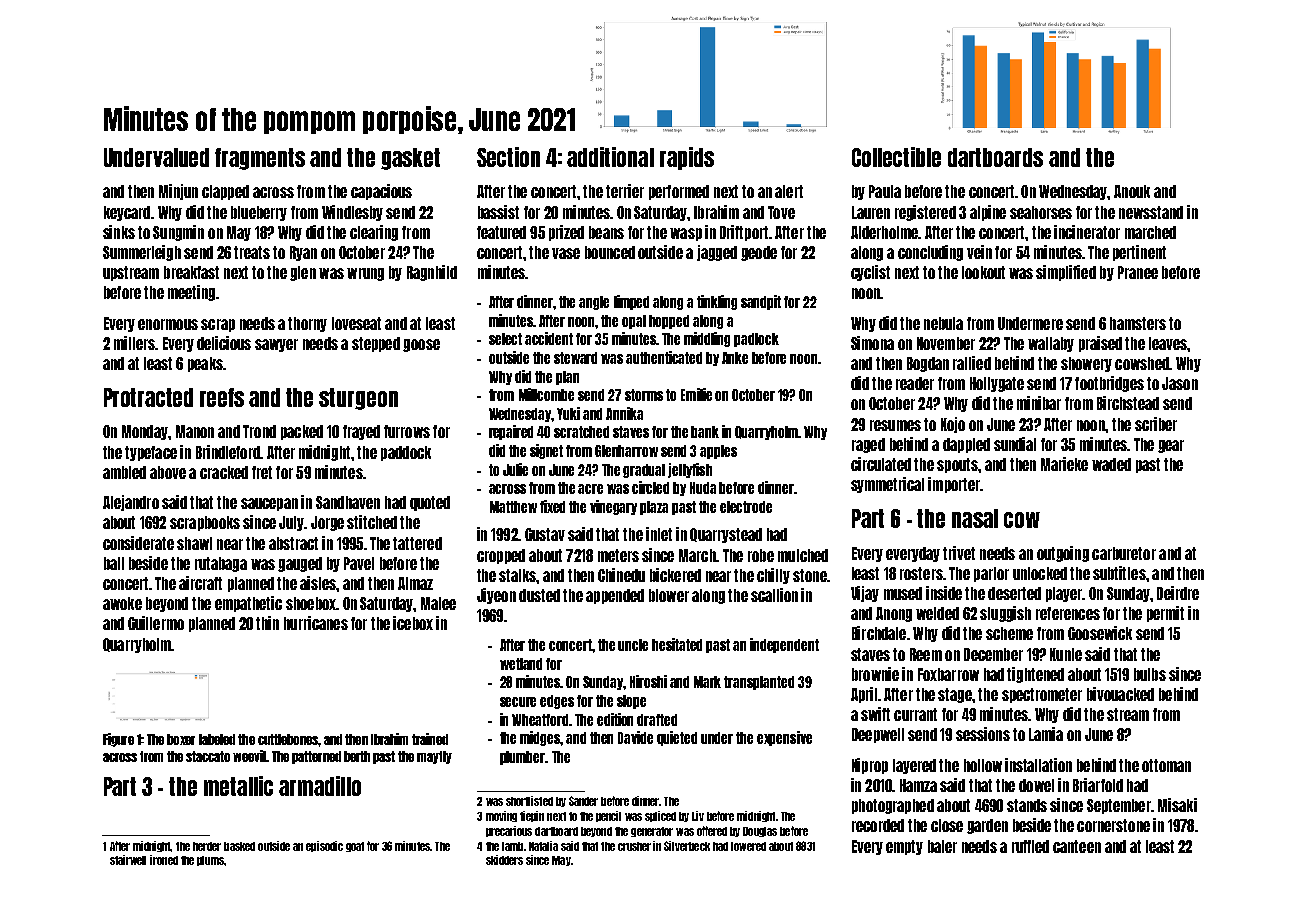 This screenshot has height=924, width=1308. Describe the element at coordinates (1138, 323) in the screenshot. I see `hamsters` at that location.
